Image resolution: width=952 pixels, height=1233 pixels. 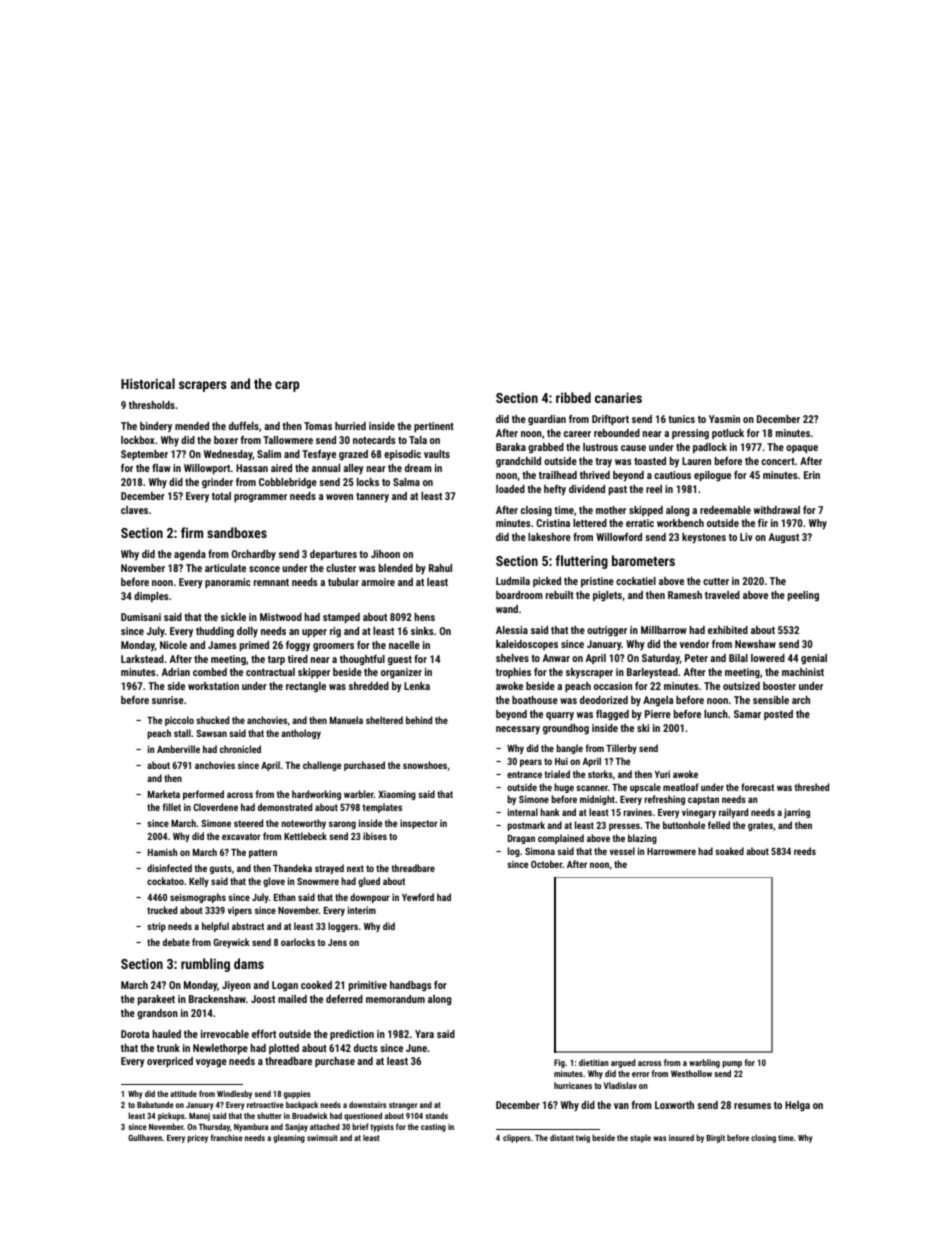 What do you see at coordinates (287, 386) in the screenshot?
I see `carp` at bounding box center [287, 386].
